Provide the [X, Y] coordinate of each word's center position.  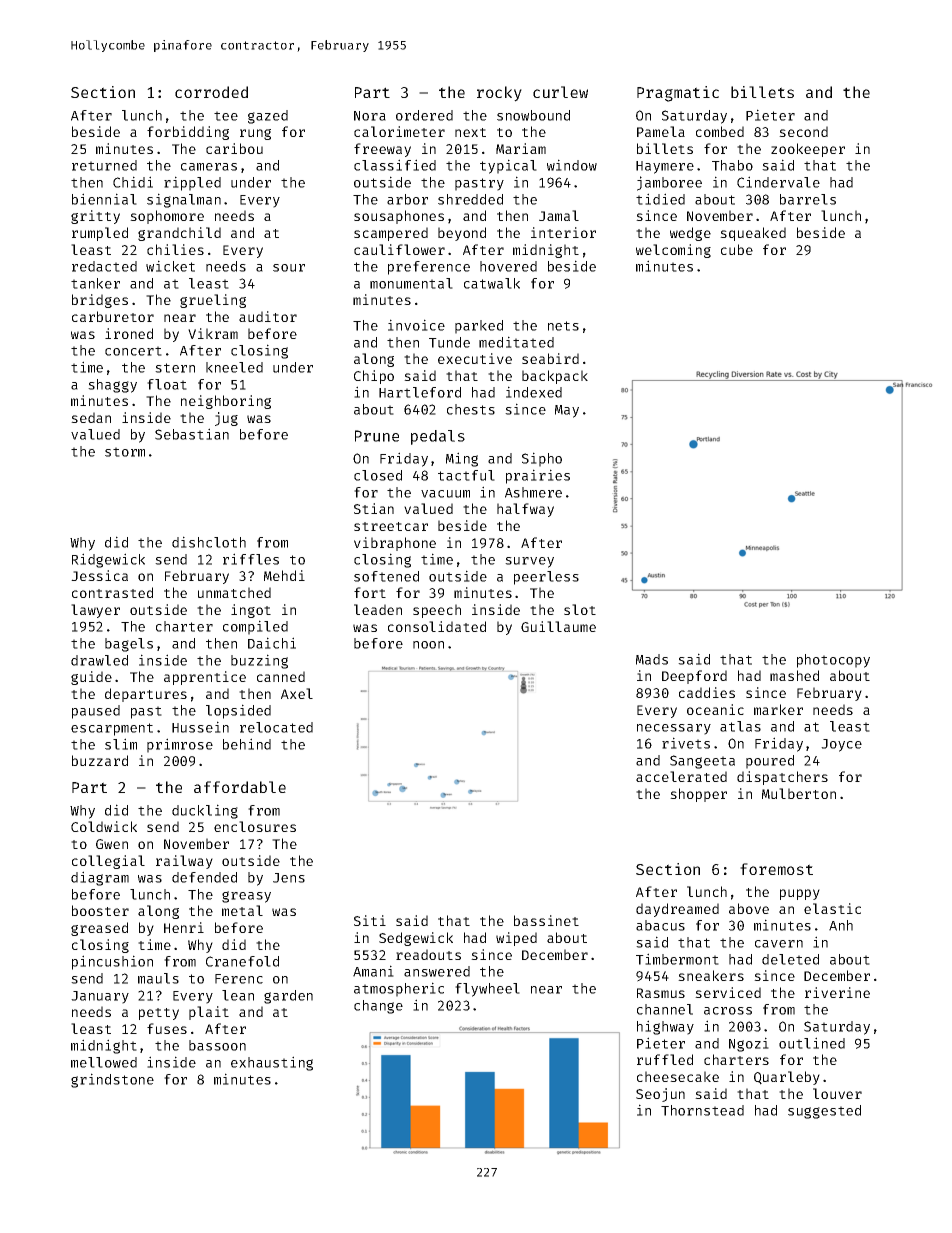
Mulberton [799, 793]
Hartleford [420, 392]
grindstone [112, 1080]
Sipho [542, 459]
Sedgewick [416, 939]
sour [289, 268]
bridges [100, 301]
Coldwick [104, 826]
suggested [824, 1112]
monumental [411, 283]
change [378, 1007]
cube [737, 249]
